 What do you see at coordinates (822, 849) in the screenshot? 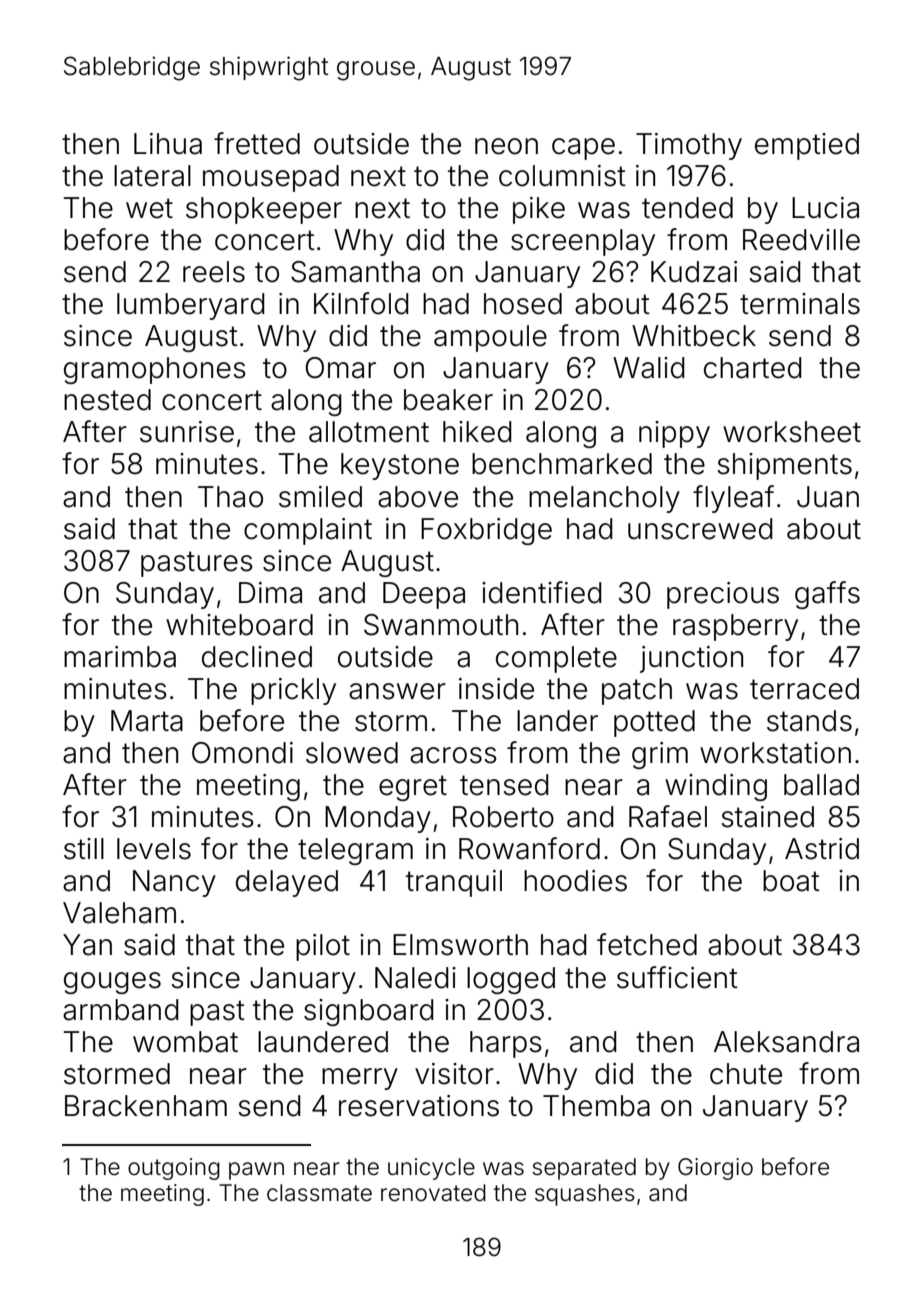
I see `Astrid` at bounding box center [822, 849].
